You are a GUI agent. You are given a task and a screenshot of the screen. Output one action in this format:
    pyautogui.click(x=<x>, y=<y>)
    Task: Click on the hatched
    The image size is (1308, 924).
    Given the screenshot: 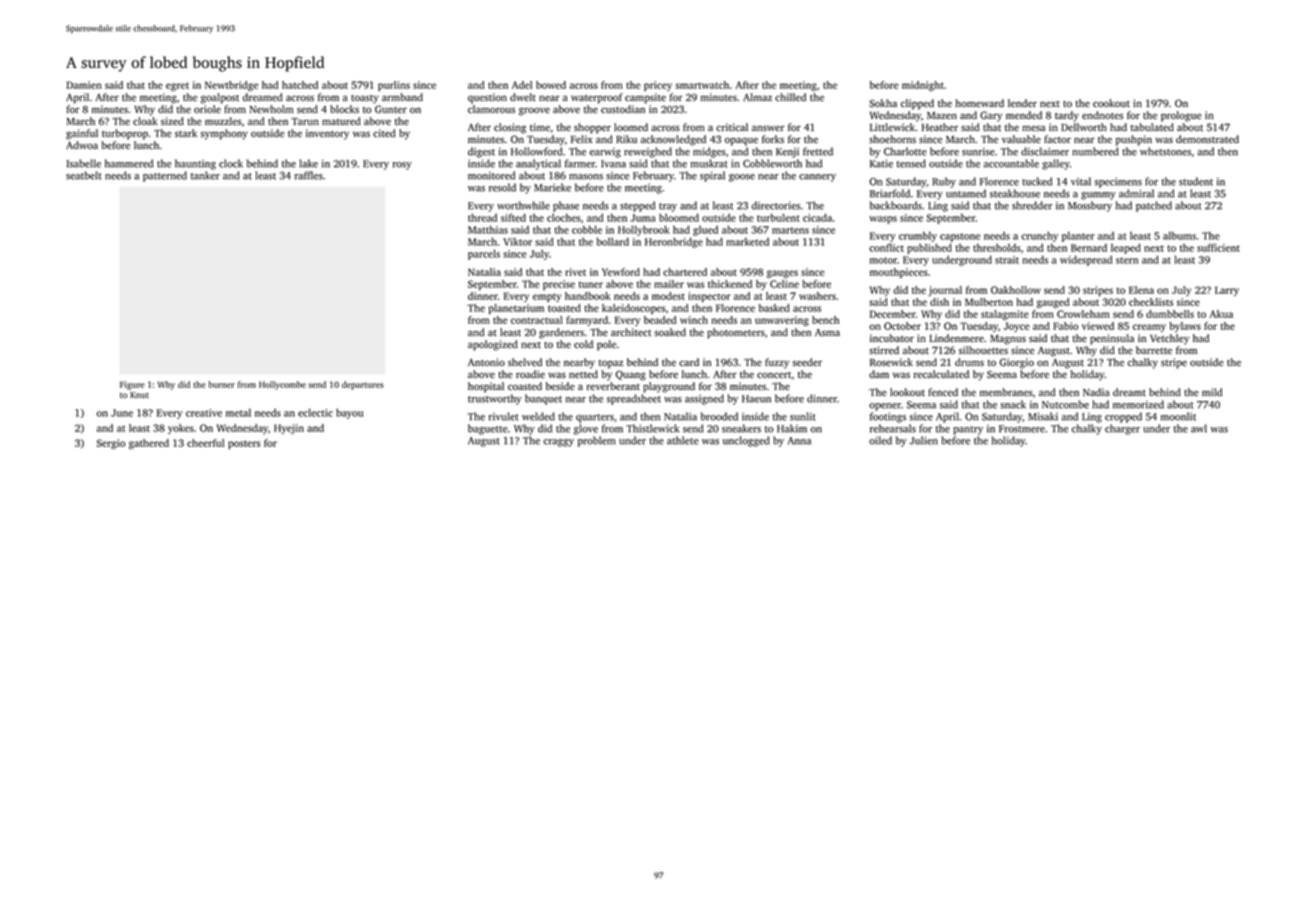 What is the action you would take?
    pyautogui.click(x=300, y=85)
